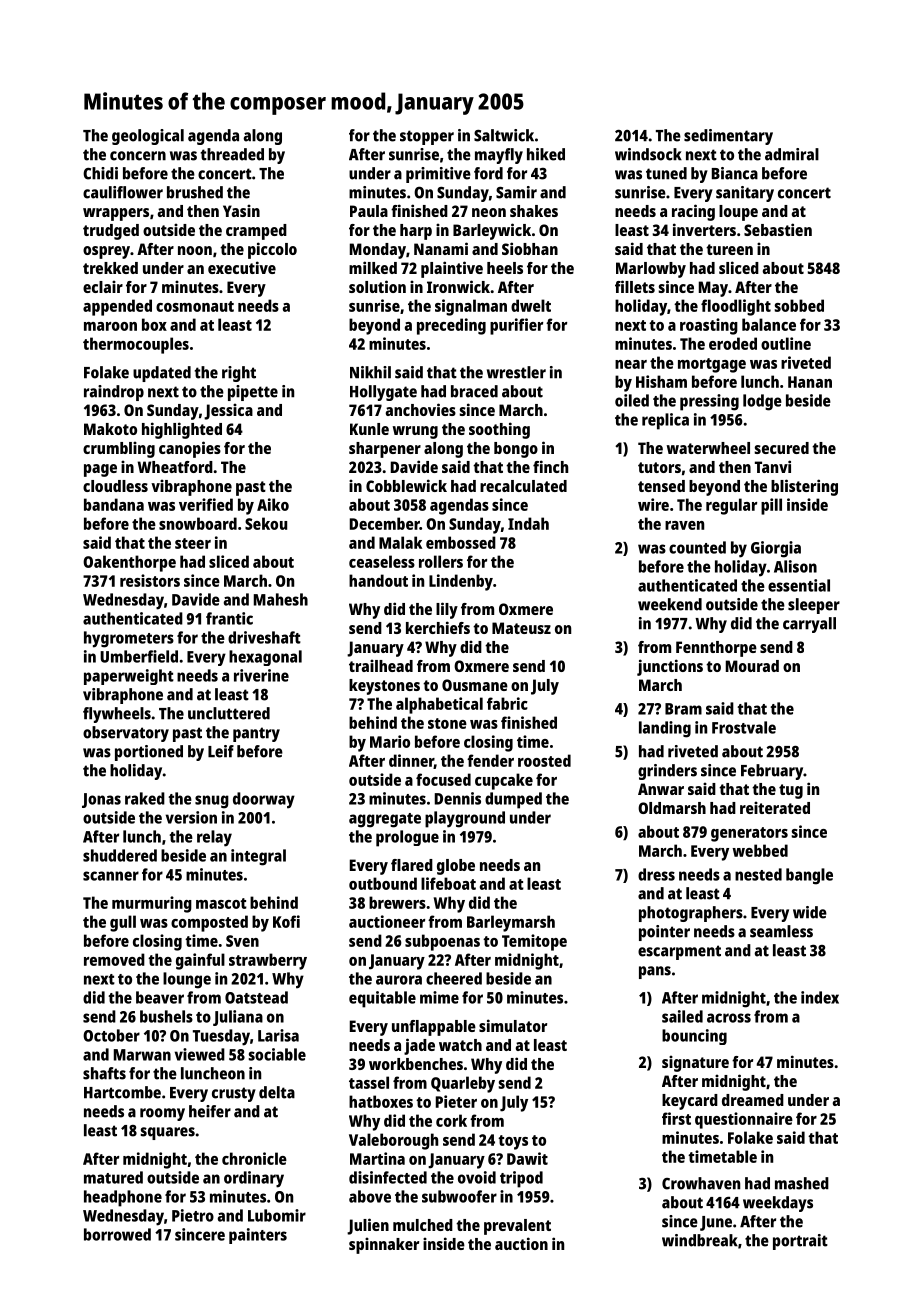 Image resolution: width=924 pixels, height=1308 pixels. Describe the element at coordinates (667, 772) in the screenshot. I see `grinders` at that location.
